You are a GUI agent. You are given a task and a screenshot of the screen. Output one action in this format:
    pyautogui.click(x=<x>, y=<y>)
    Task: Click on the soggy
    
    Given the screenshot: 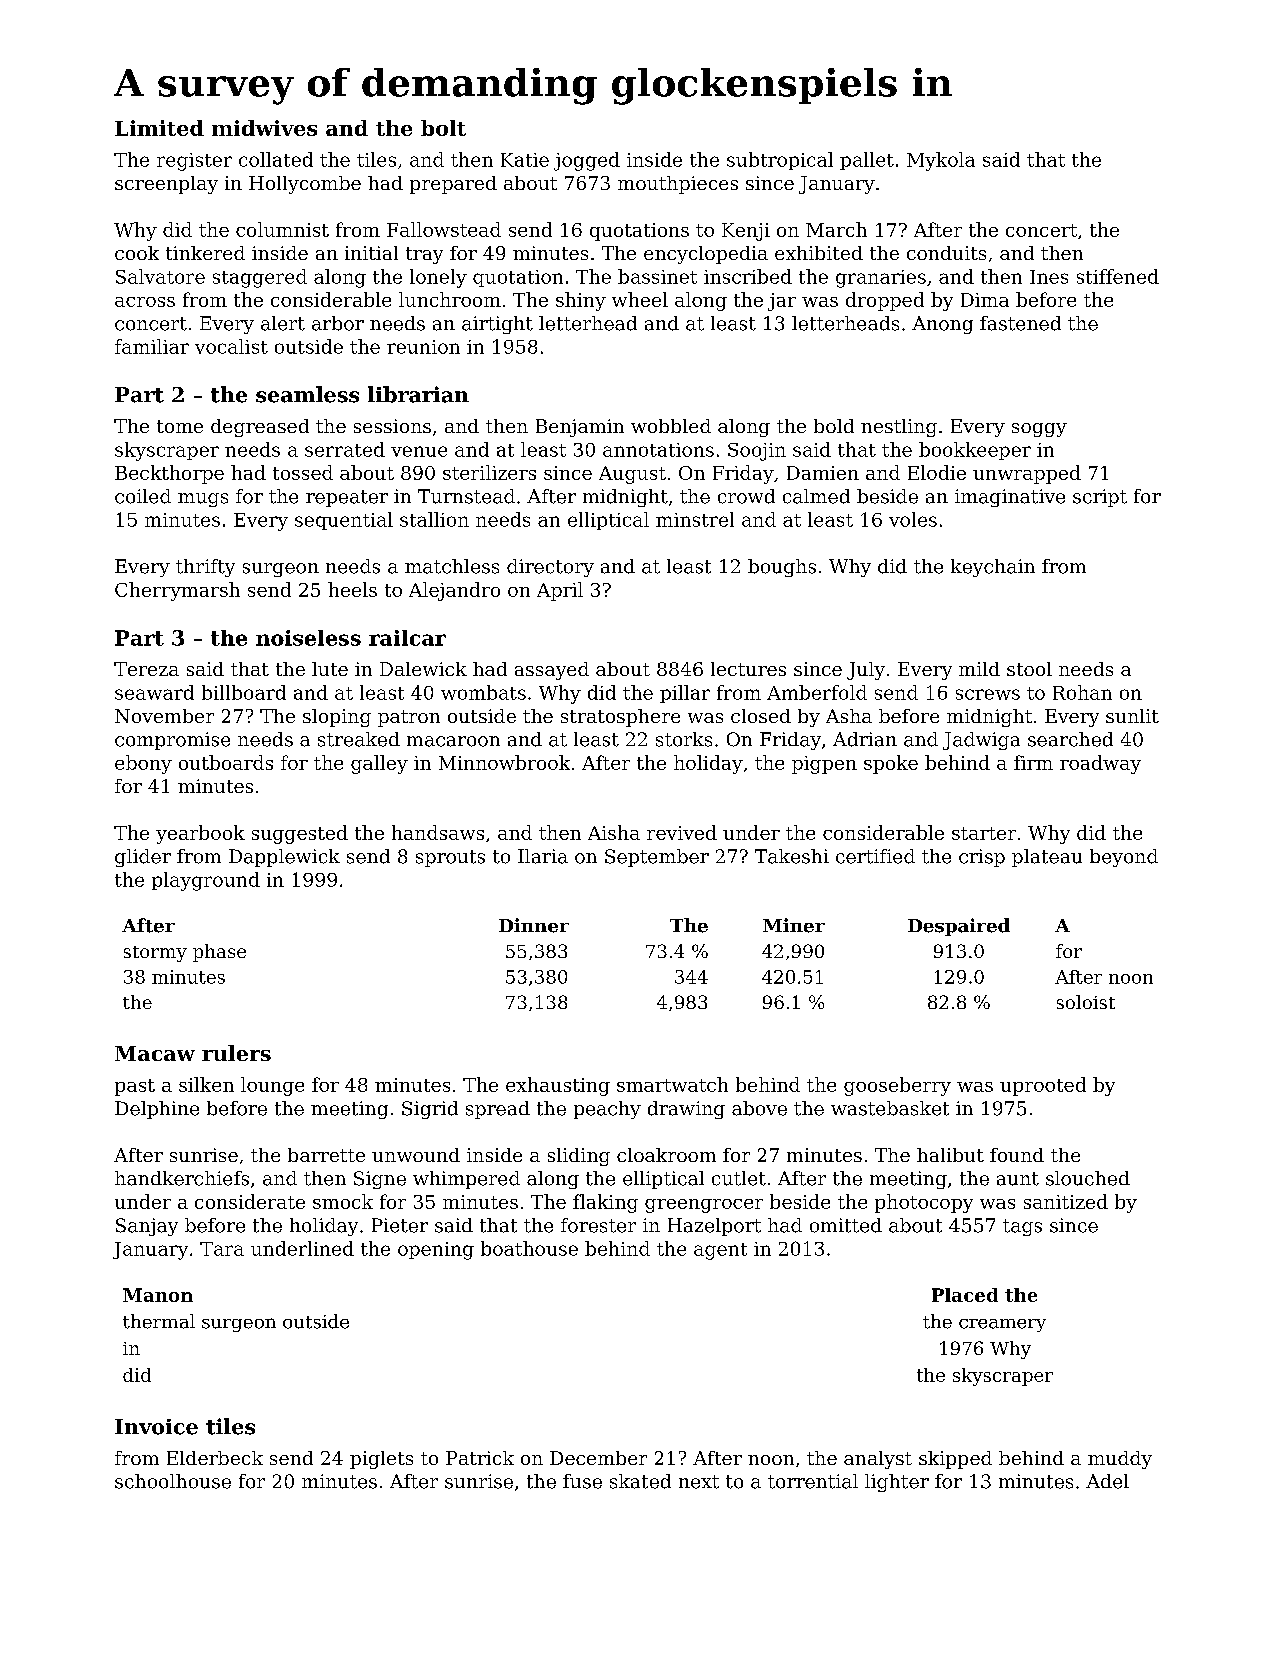 What is the action you would take?
    pyautogui.click(x=1039, y=430)
